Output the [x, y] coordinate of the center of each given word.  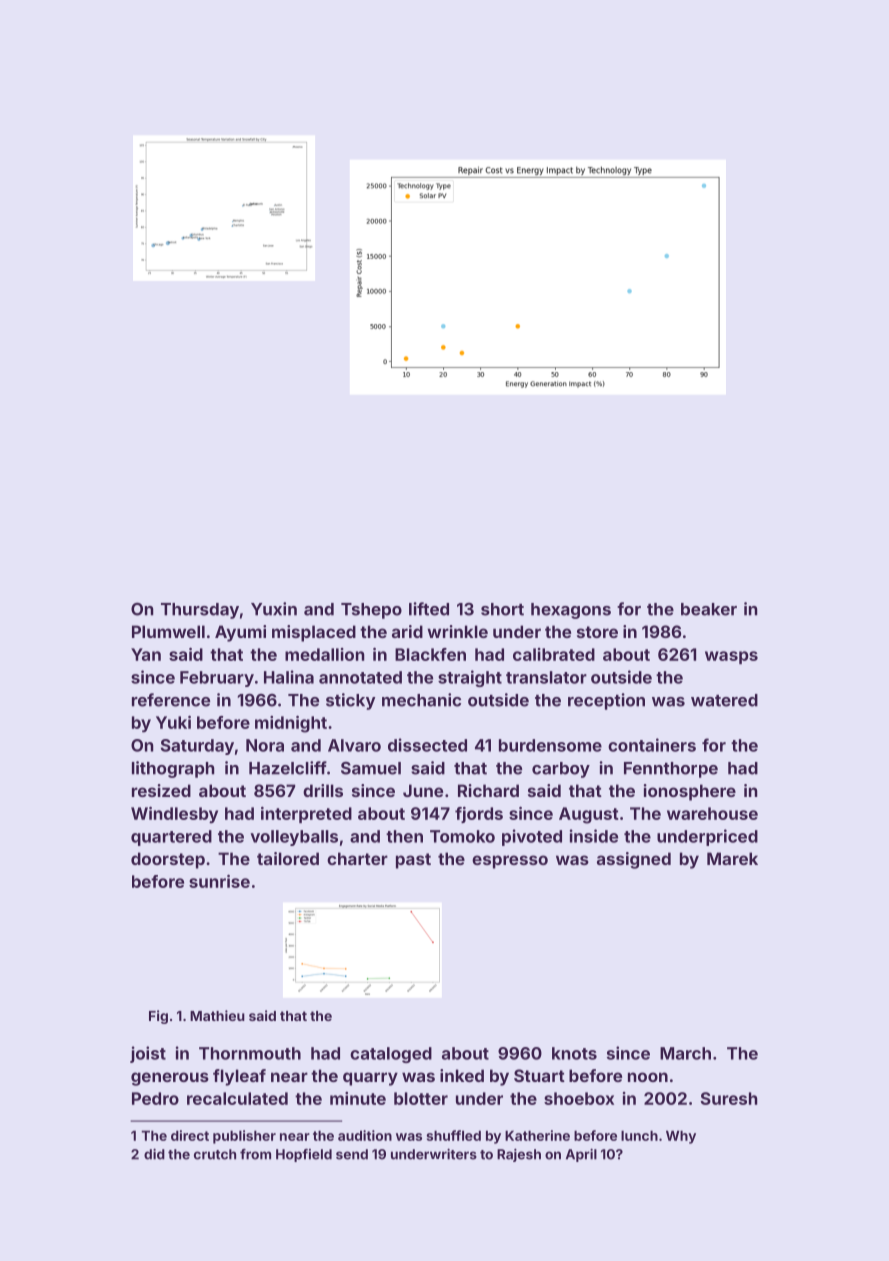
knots [574, 1053]
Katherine [537, 1135]
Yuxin [274, 609]
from [255, 1154]
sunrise [219, 881]
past [413, 861]
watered [724, 700]
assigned [634, 860]
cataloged [391, 1055]
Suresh [729, 1098]
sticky [351, 701]
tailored [288, 858]
